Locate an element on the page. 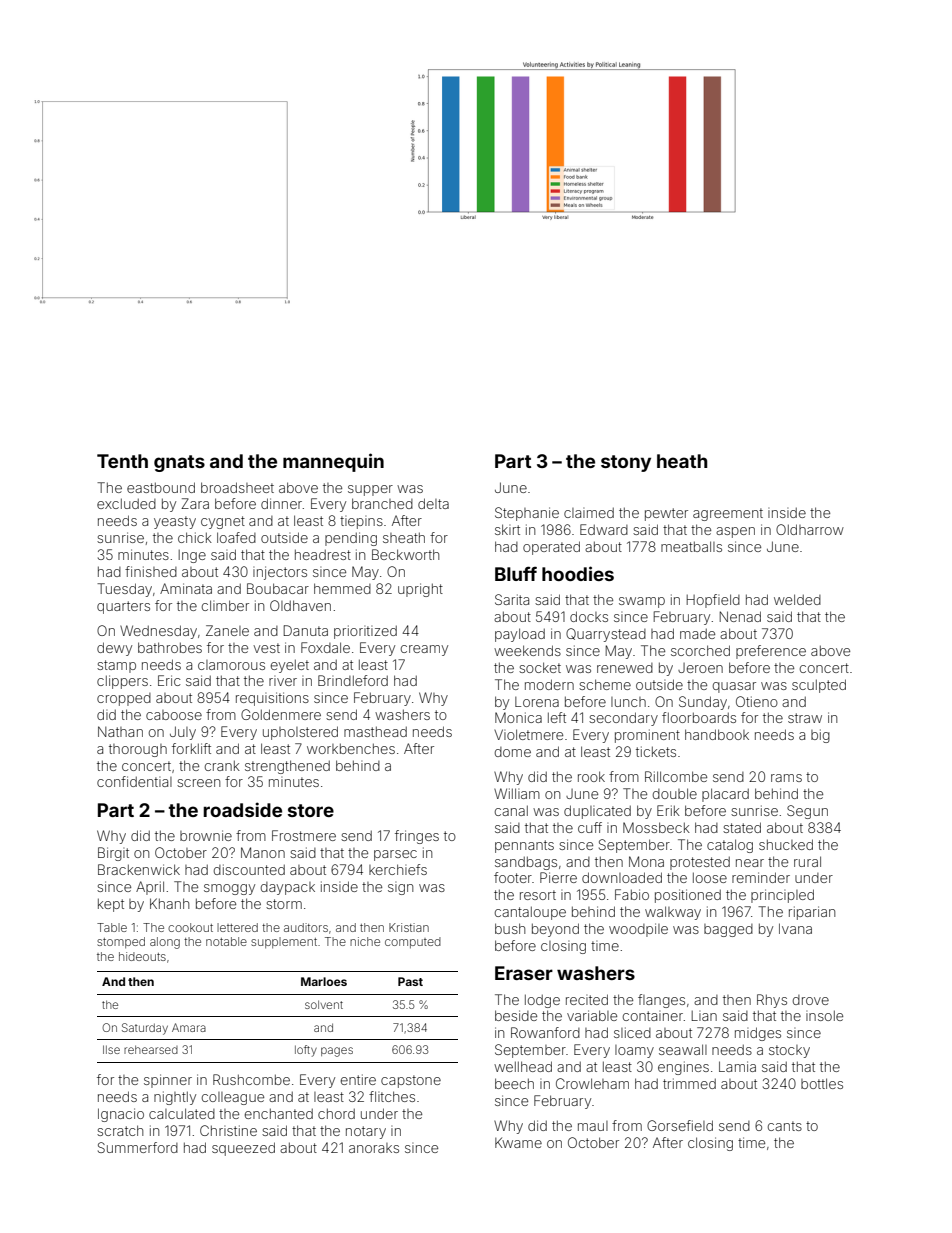  finished is located at coordinates (151, 571).
